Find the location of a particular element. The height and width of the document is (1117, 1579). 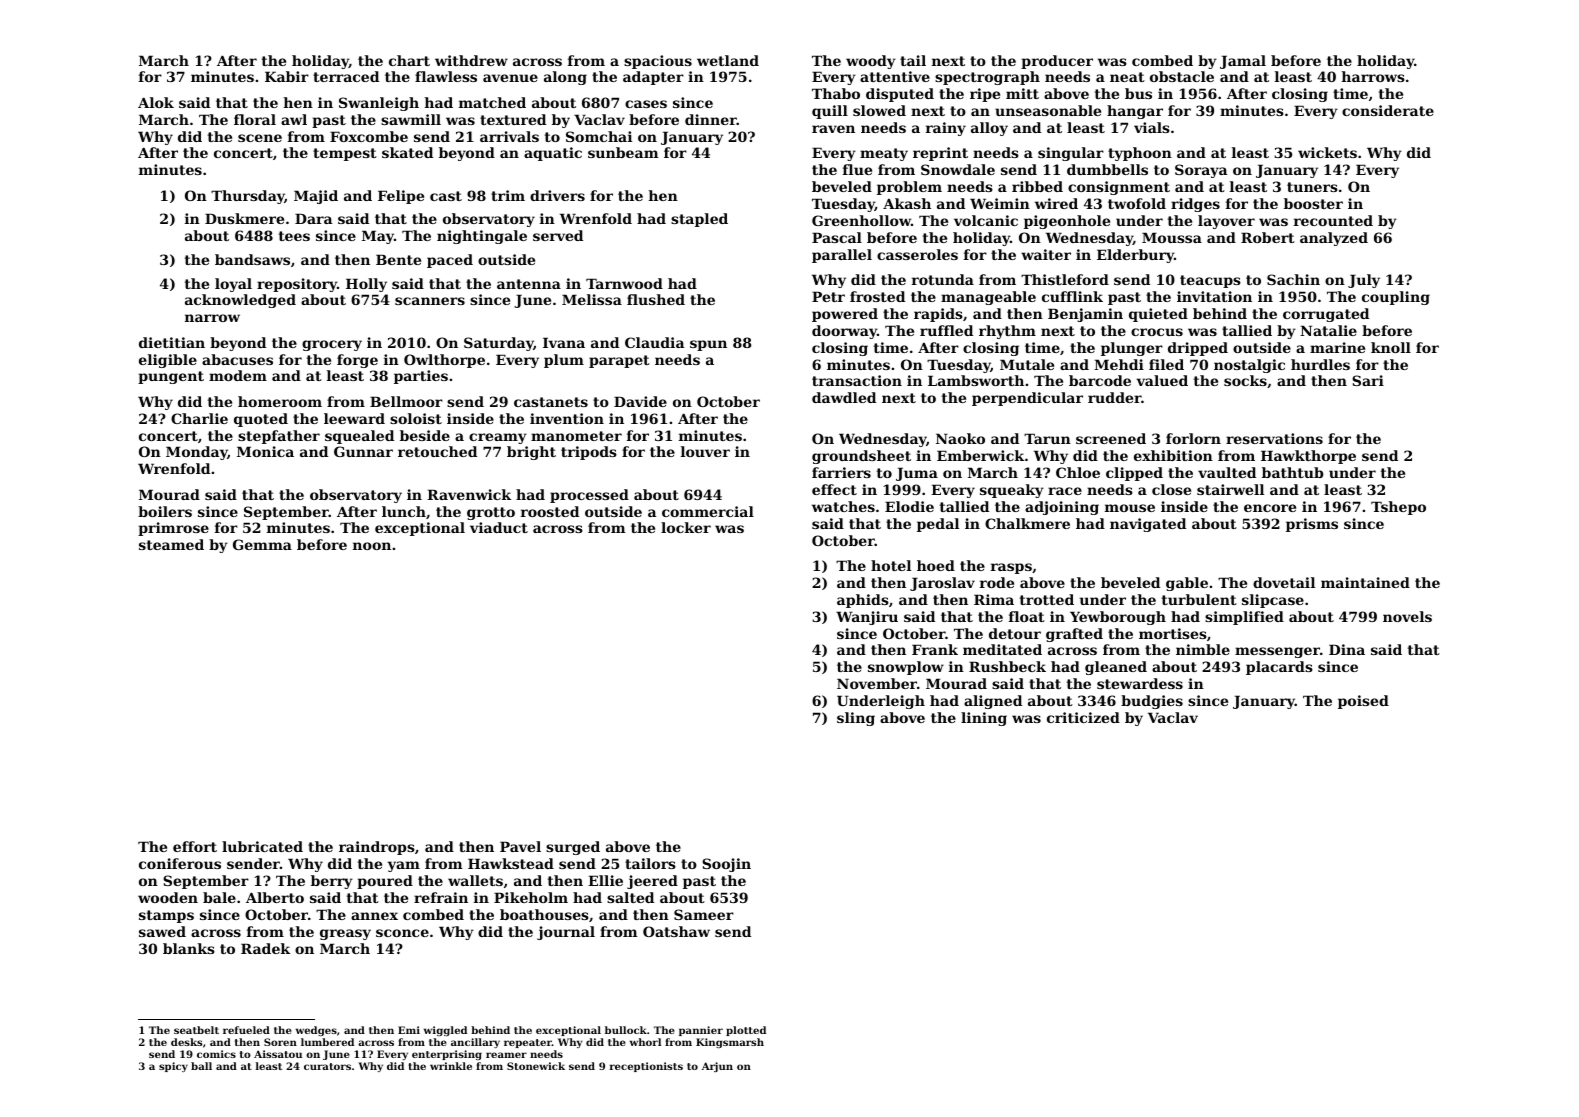

spacious is located at coordinates (658, 62).
